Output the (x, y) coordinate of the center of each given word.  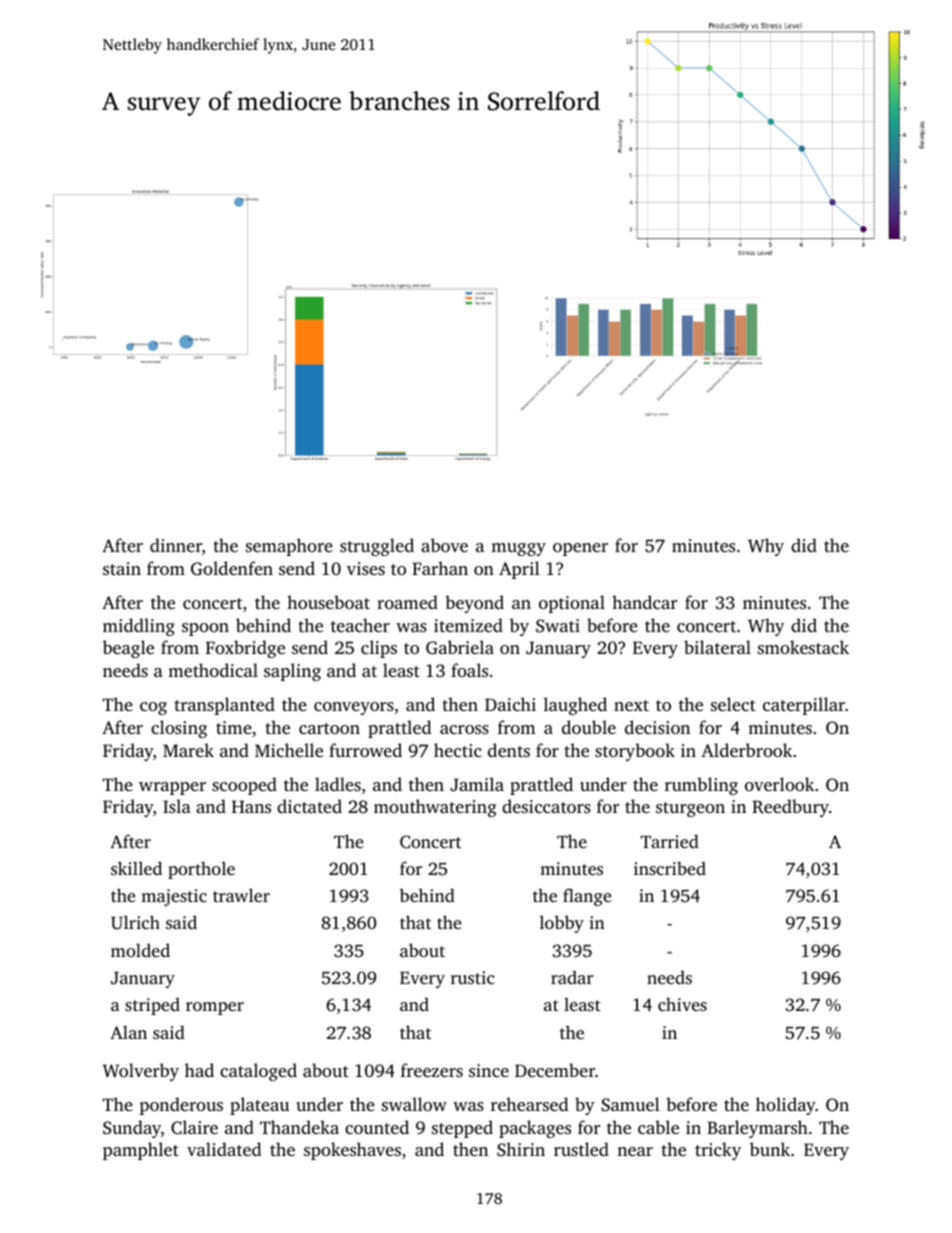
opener (580, 549)
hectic (458, 750)
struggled (377, 547)
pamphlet (141, 1151)
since (489, 1070)
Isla (177, 806)
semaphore (289, 547)
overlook (779, 784)
